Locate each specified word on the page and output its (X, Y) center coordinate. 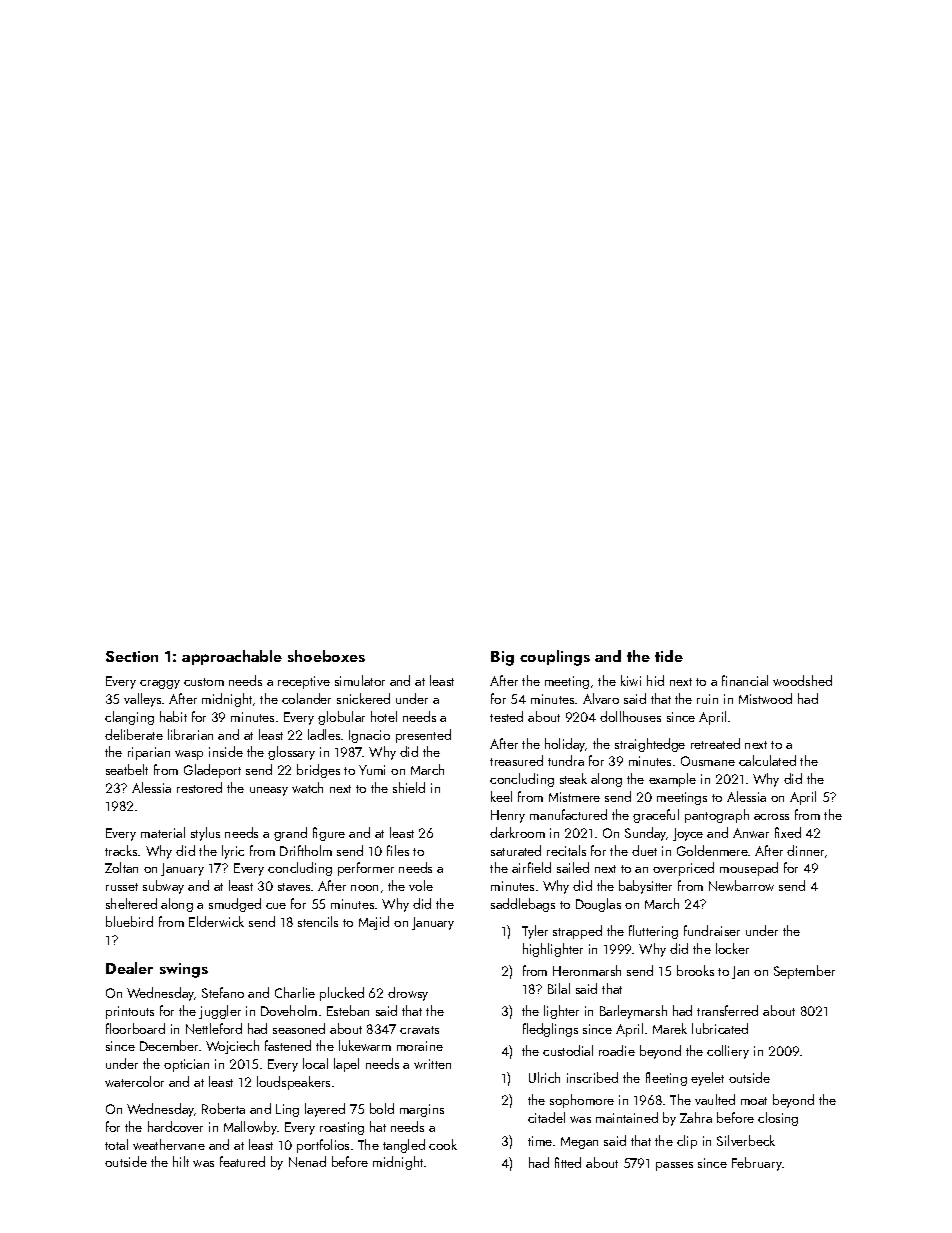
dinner (805, 850)
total (116, 1144)
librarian (190, 734)
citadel (546, 1117)
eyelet (707, 1079)
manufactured (568, 814)
